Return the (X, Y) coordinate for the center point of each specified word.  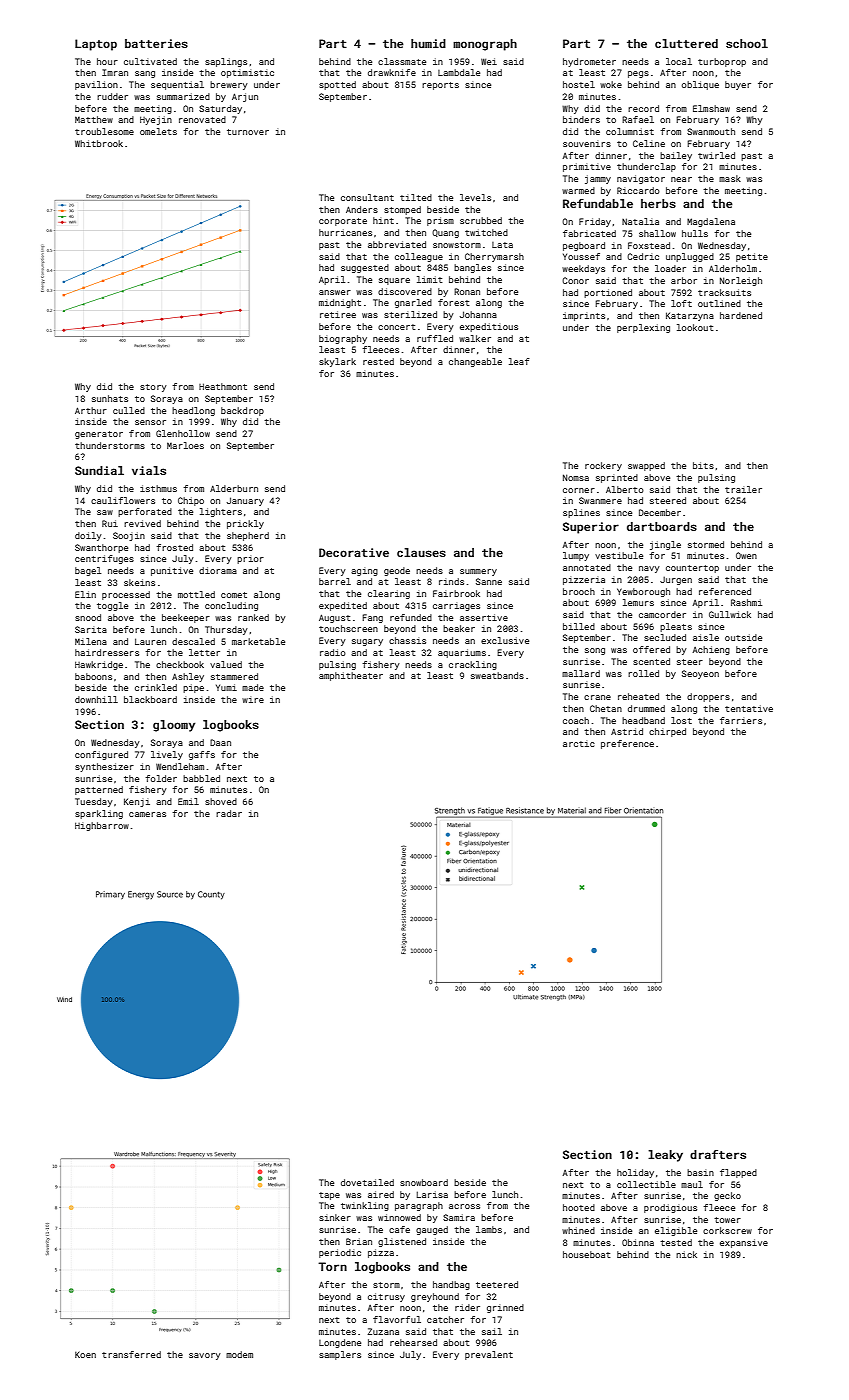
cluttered (686, 43)
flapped (738, 1173)
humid (428, 43)
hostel (579, 84)
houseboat (586, 1254)
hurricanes (345, 232)
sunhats (110, 398)
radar (229, 813)
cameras (147, 814)
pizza (381, 1253)
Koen (85, 1354)
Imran (115, 72)
